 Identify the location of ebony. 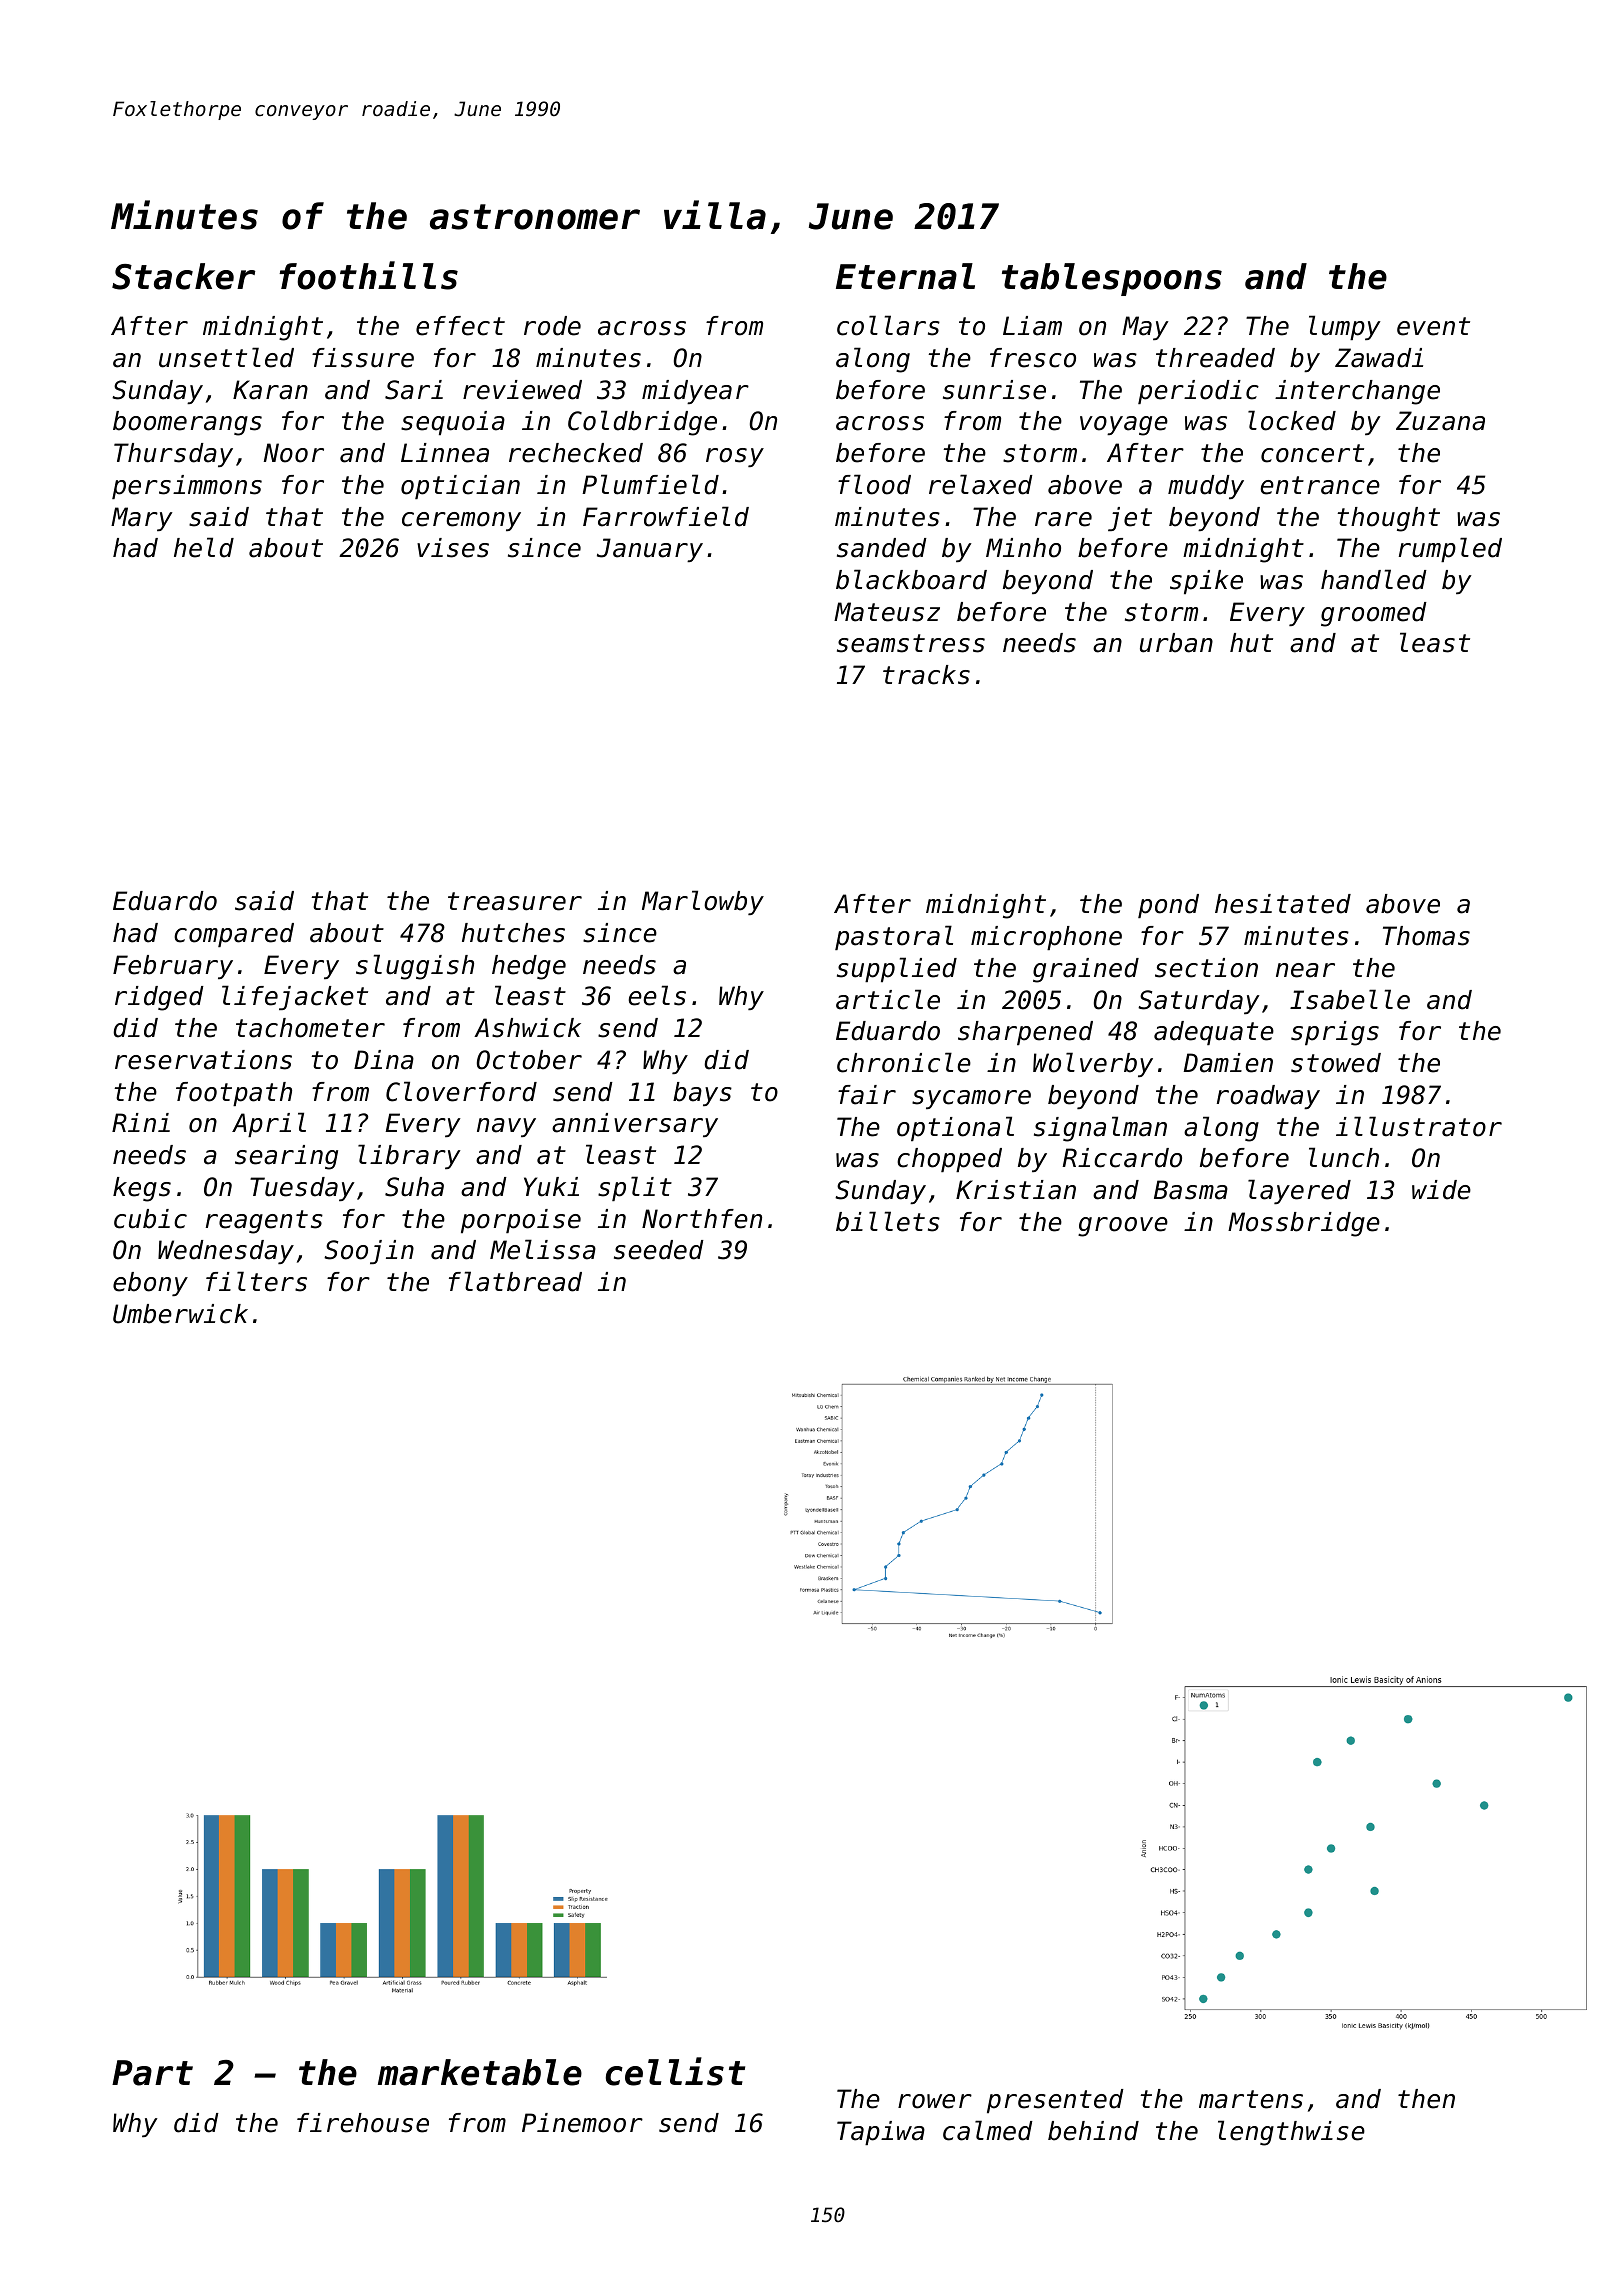
(150, 1284).
